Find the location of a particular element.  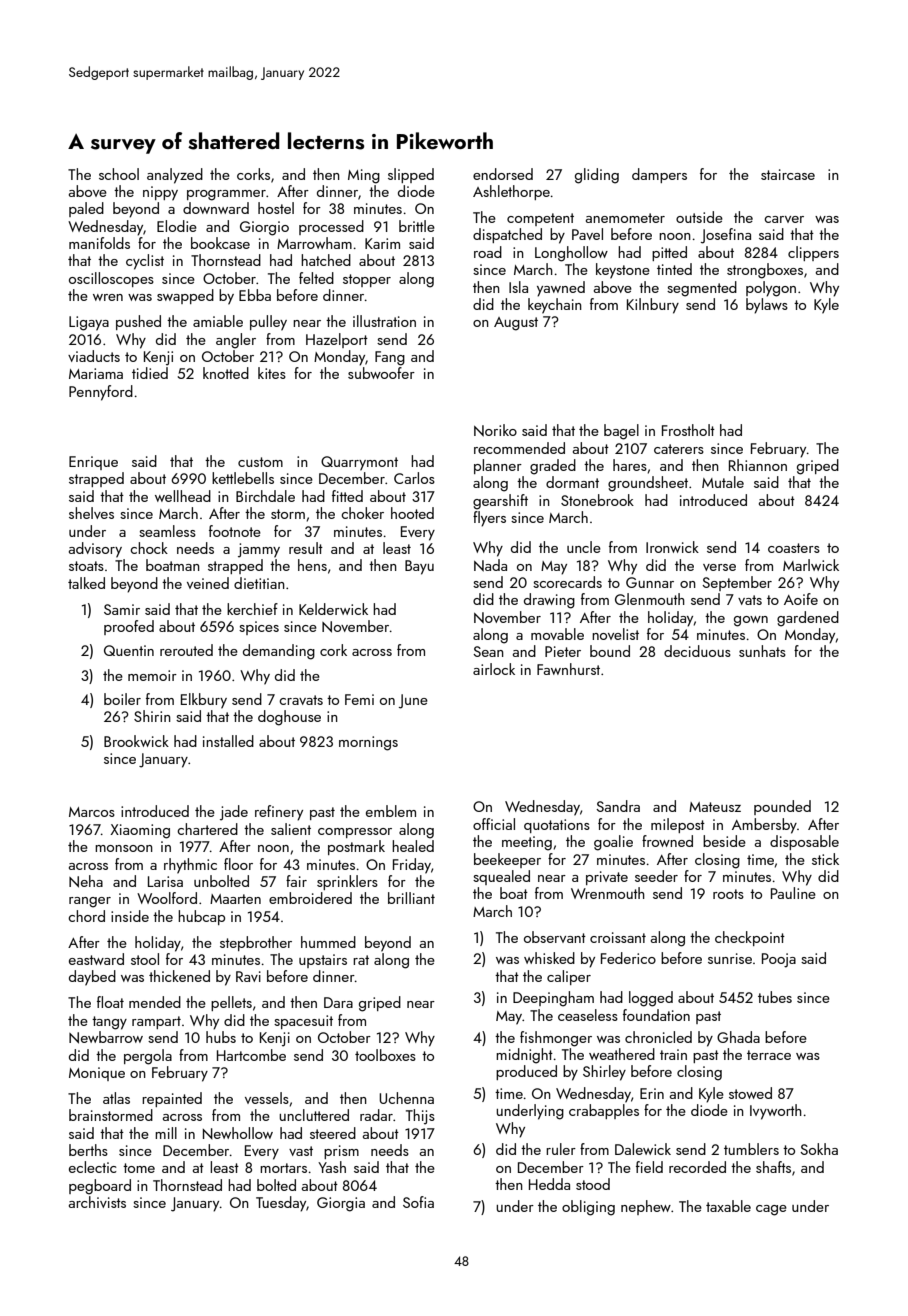

repainted is located at coordinates (172, 1099).
